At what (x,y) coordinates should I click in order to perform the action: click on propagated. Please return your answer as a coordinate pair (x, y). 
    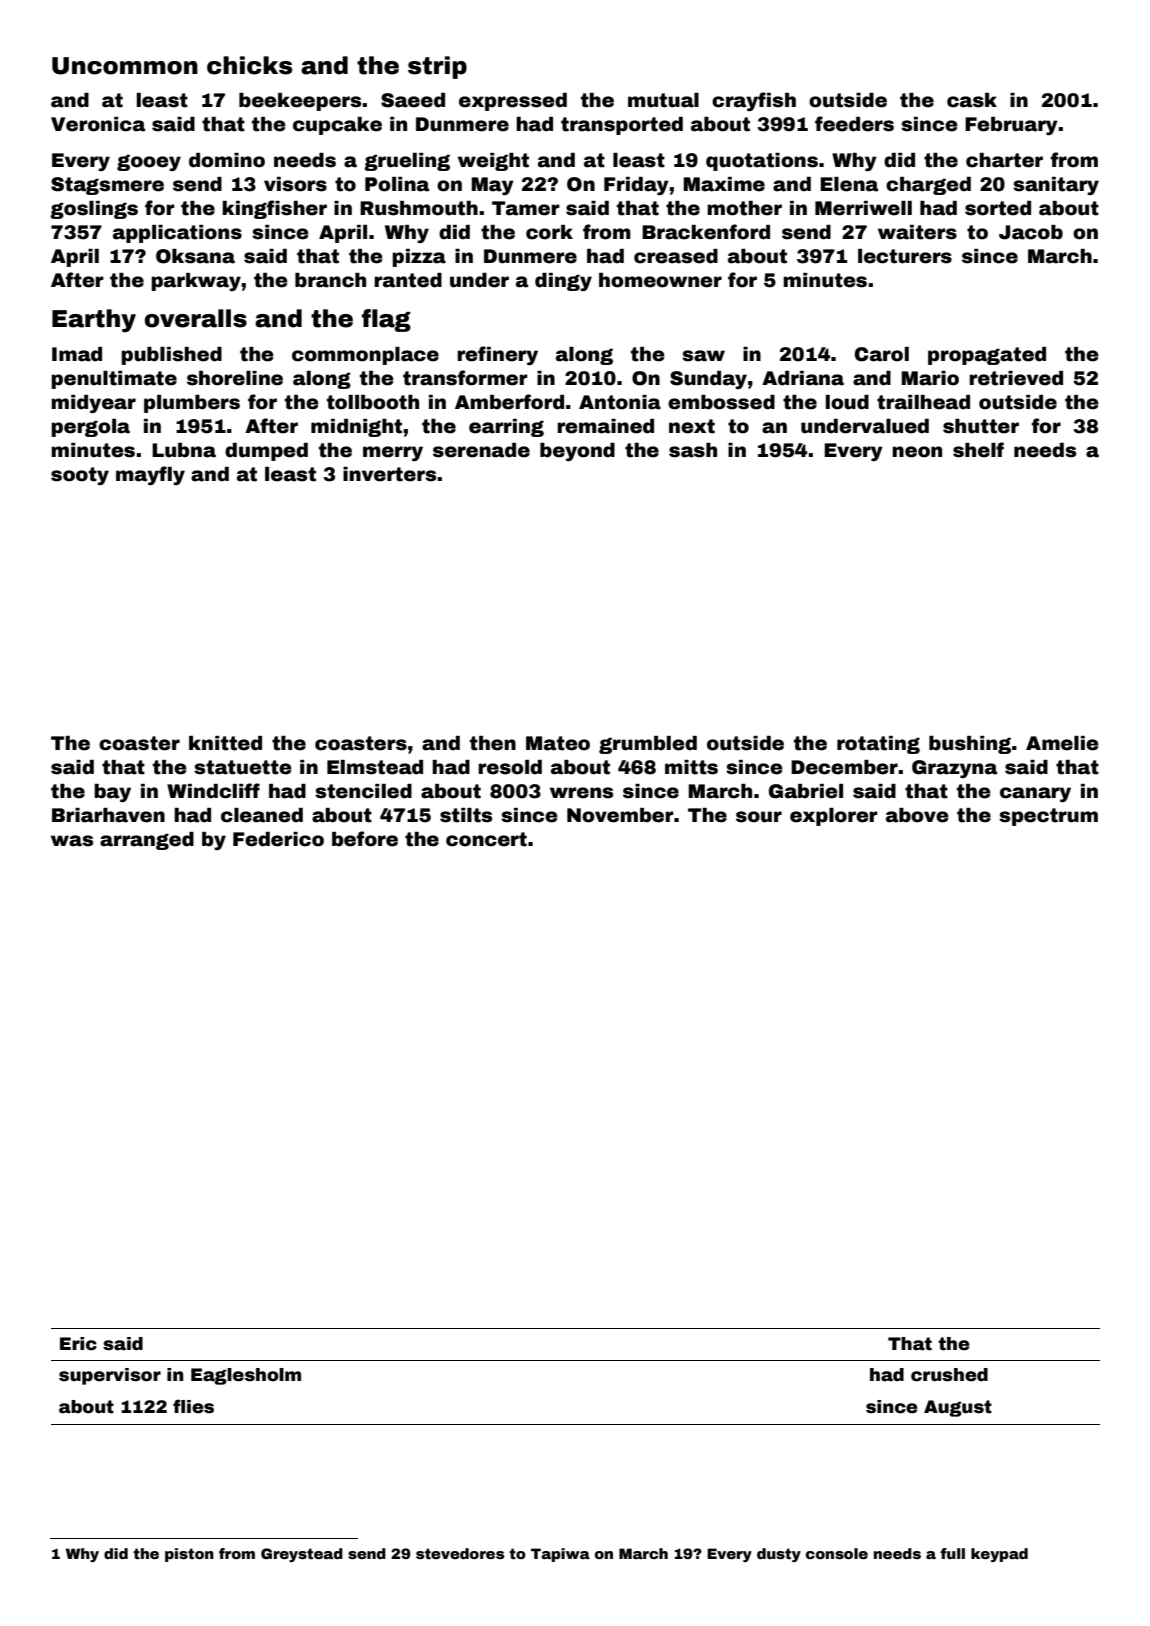
    Looking at the image, I should click on (987, 356).
